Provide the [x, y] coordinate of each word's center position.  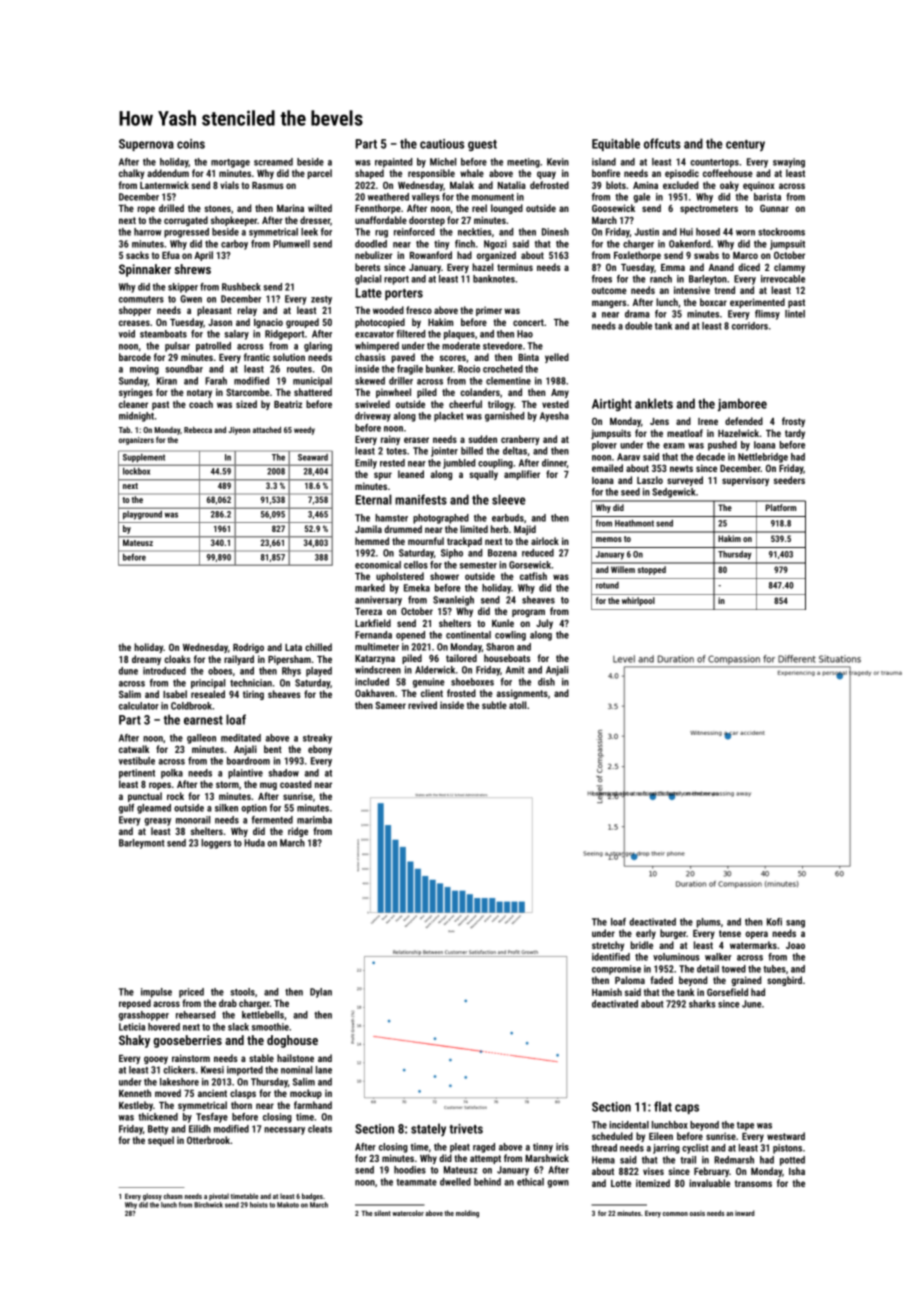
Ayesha [554, 417]
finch [465, 244]
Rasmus [268, 185]
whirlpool [638, 601]
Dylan [321, 993]
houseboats [507, 658]
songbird [784, 981]
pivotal [219, 1197]
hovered [164, 1027]
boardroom [248, 761]
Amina [645, 185]
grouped [302, 323]
